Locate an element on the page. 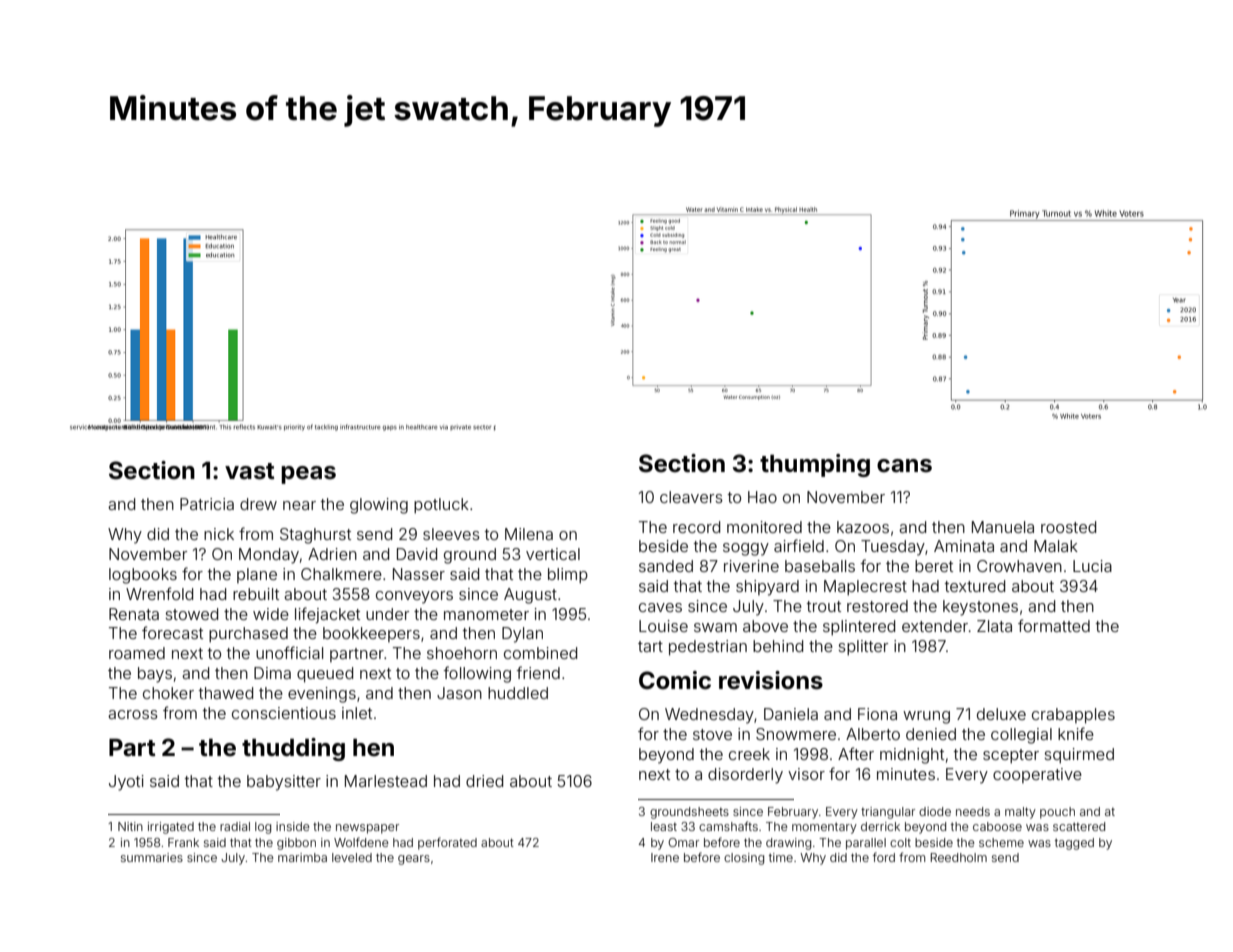  kazoos is located at coordinates (863, 527).
